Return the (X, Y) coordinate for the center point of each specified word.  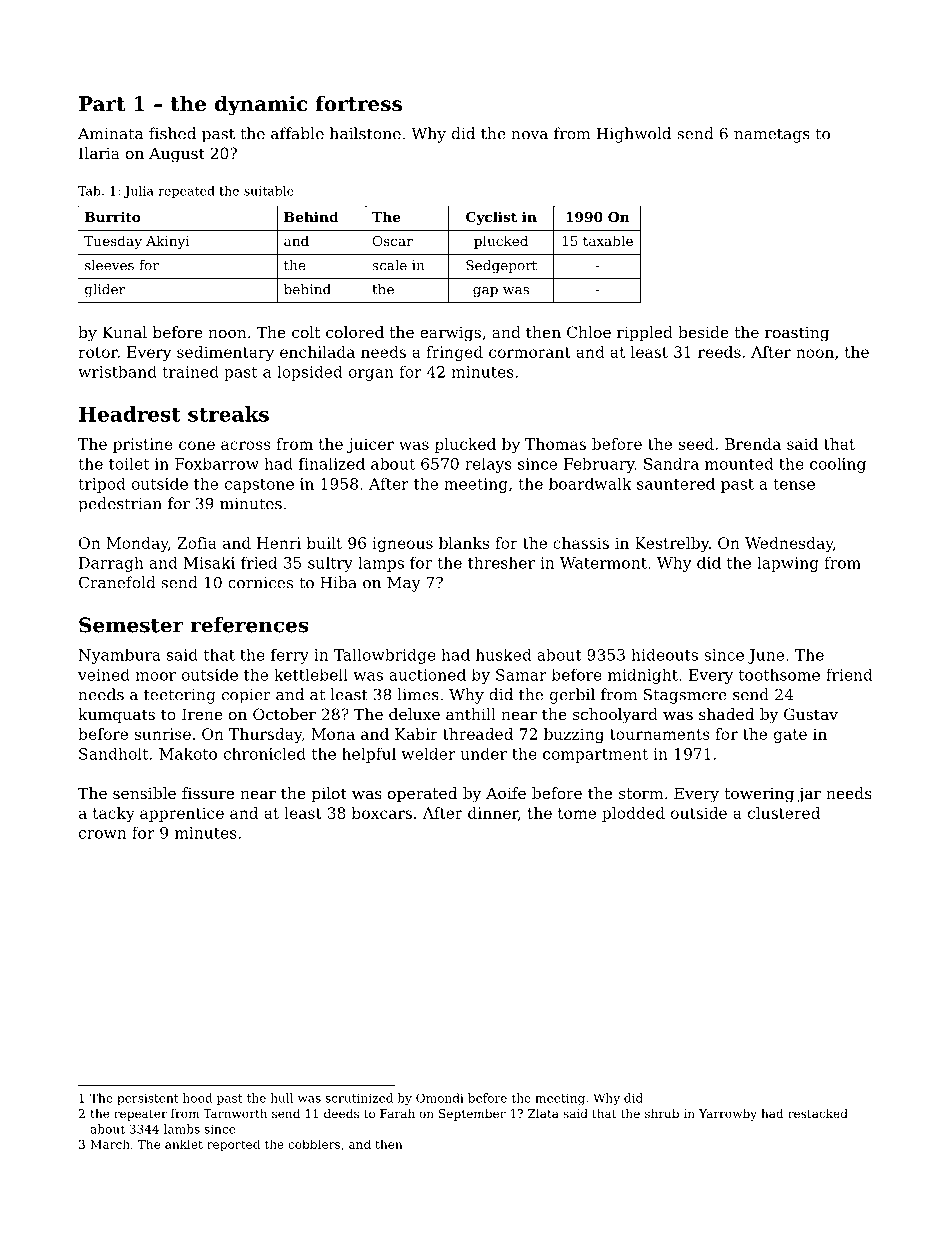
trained (190, 371)
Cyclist (491, 218)
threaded (478, 734)
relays (488, 465)
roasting (797, 334)
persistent (148, 1099)
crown (102, 834)
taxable (608, 240)
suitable (269, 191)
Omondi (440, 1098)
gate (790, 736)
